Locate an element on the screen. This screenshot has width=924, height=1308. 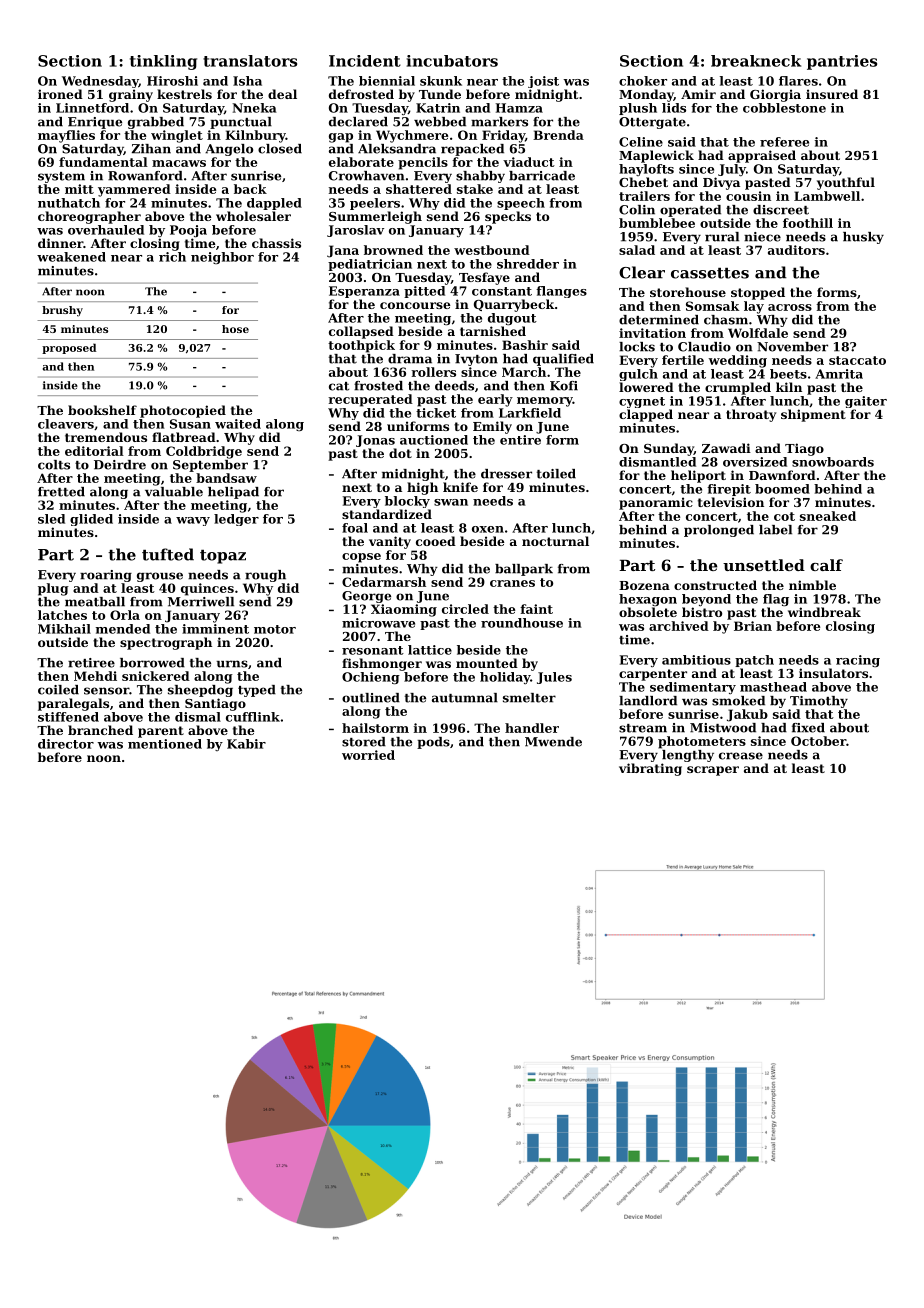
director is located at coordinates (66, 744).
